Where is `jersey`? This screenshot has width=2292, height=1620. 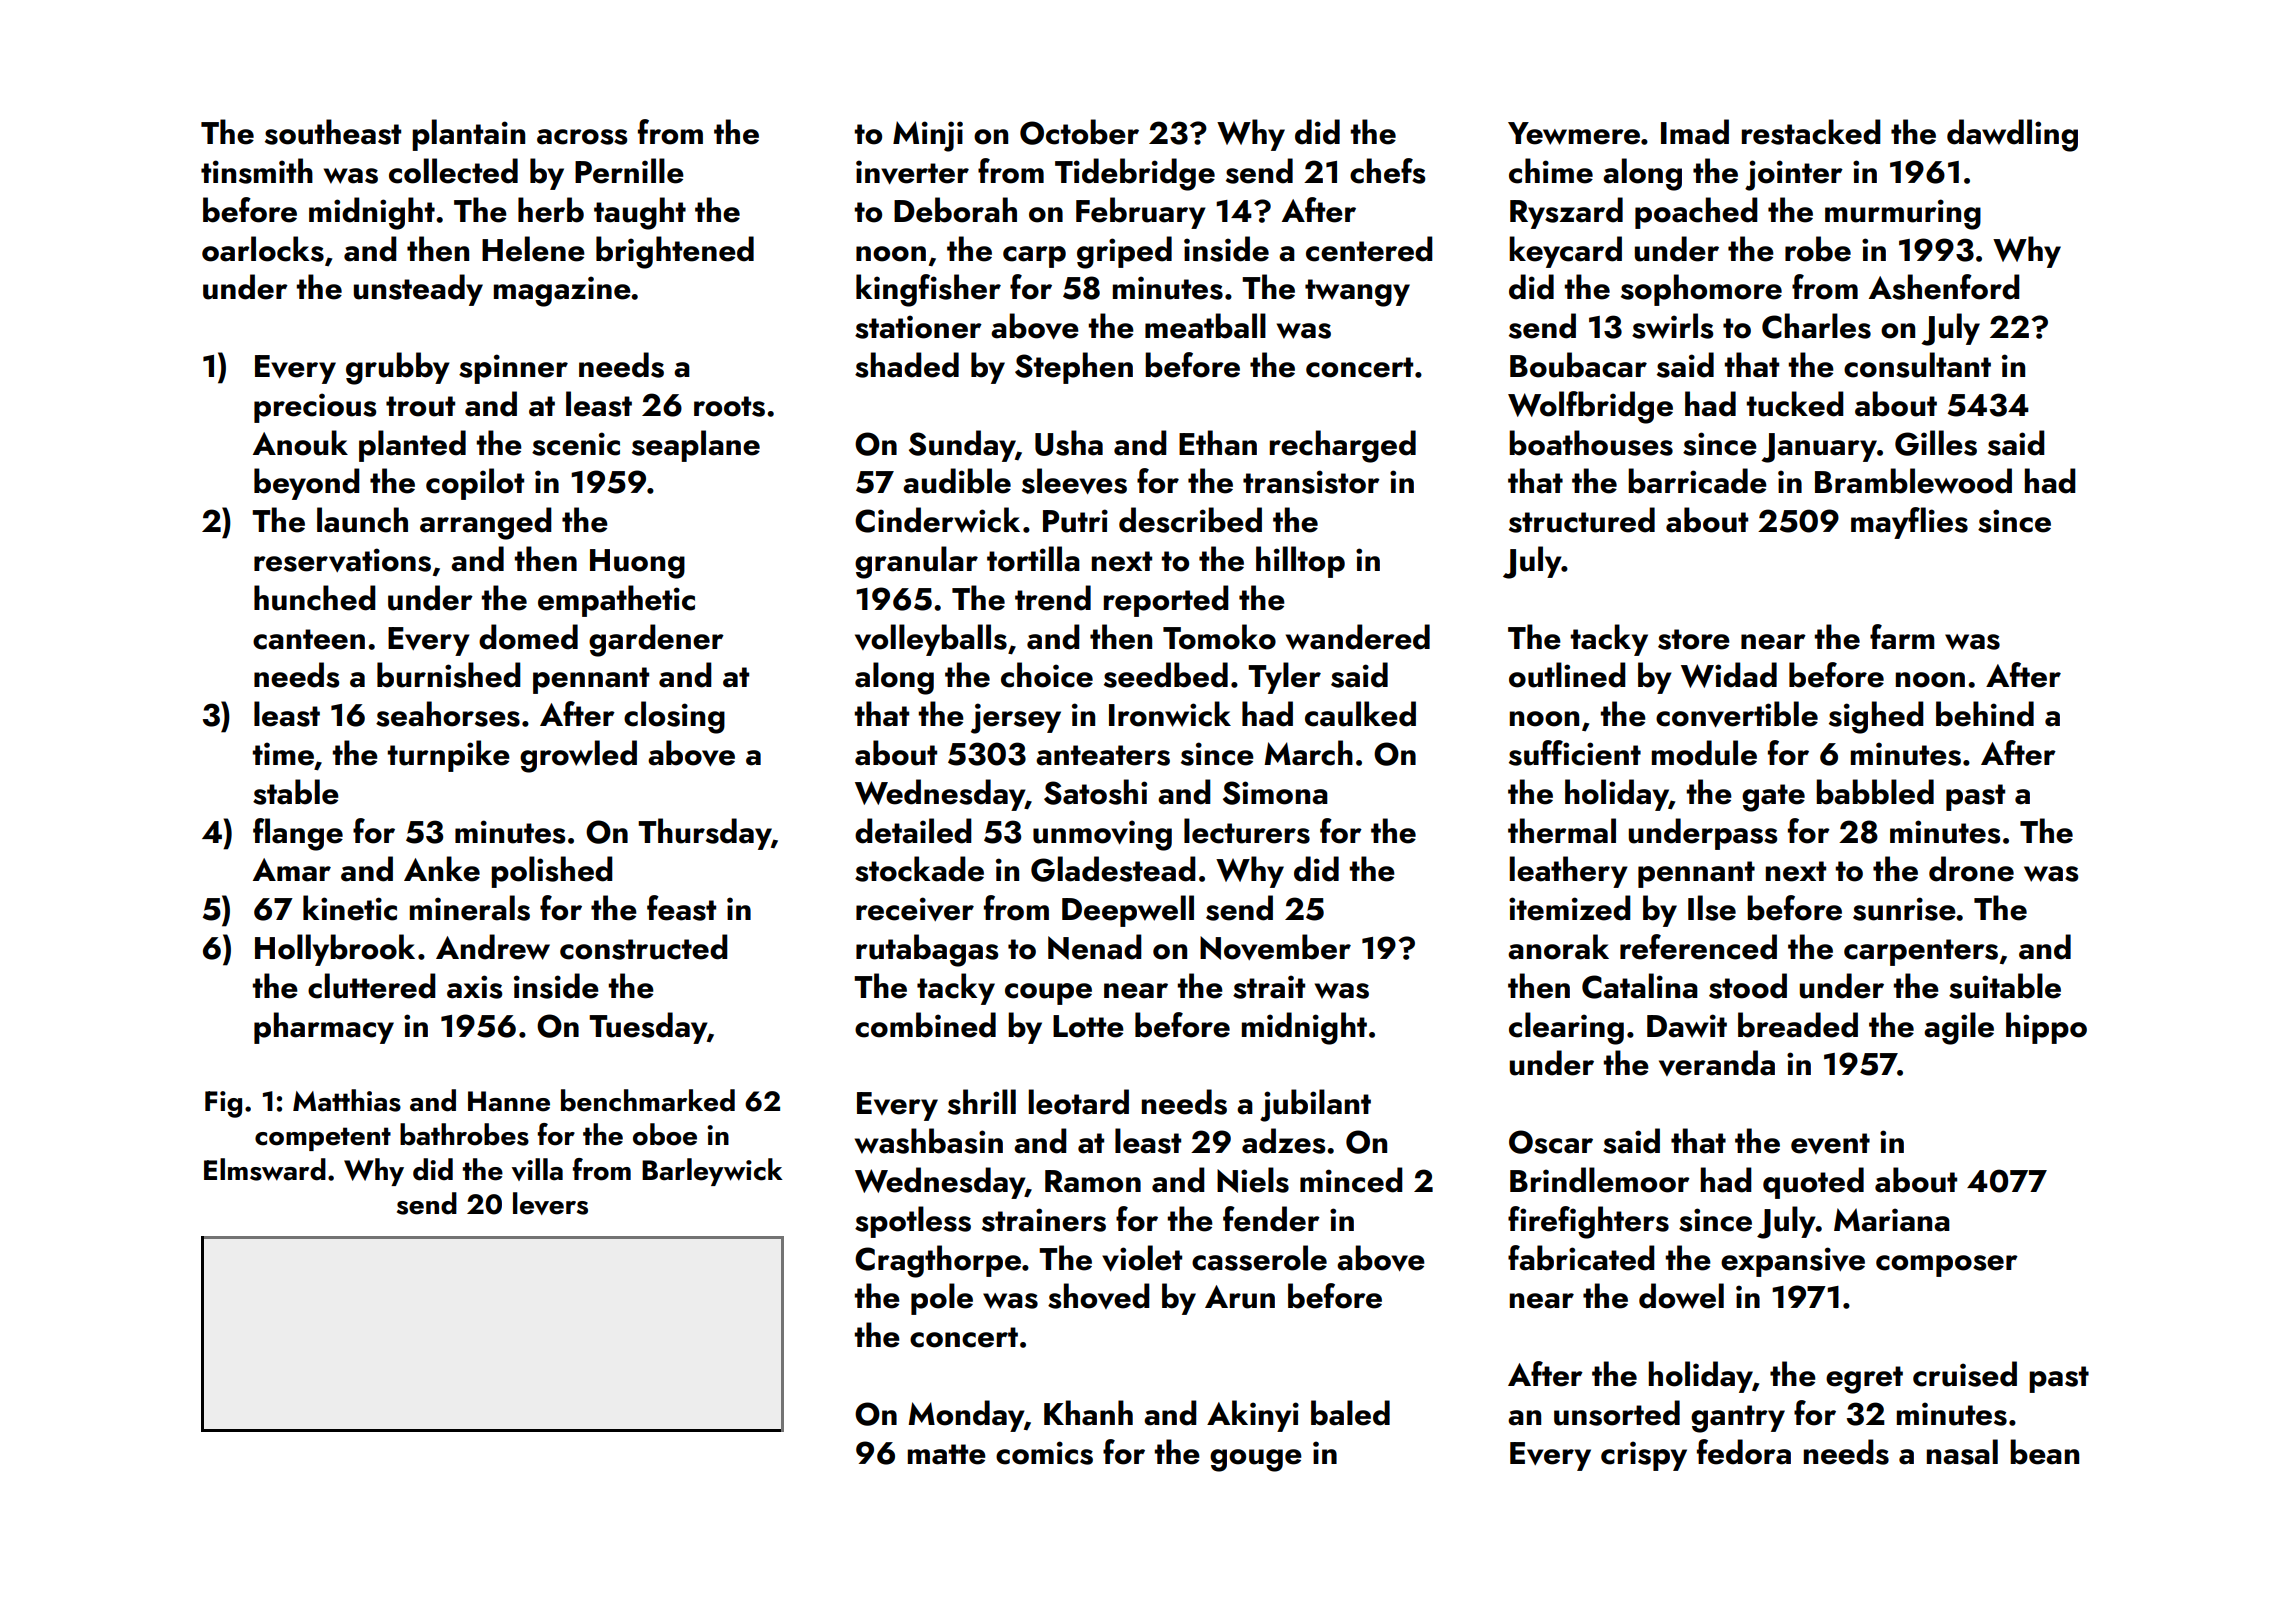
jersey is located at coordinates (1016, 718).
